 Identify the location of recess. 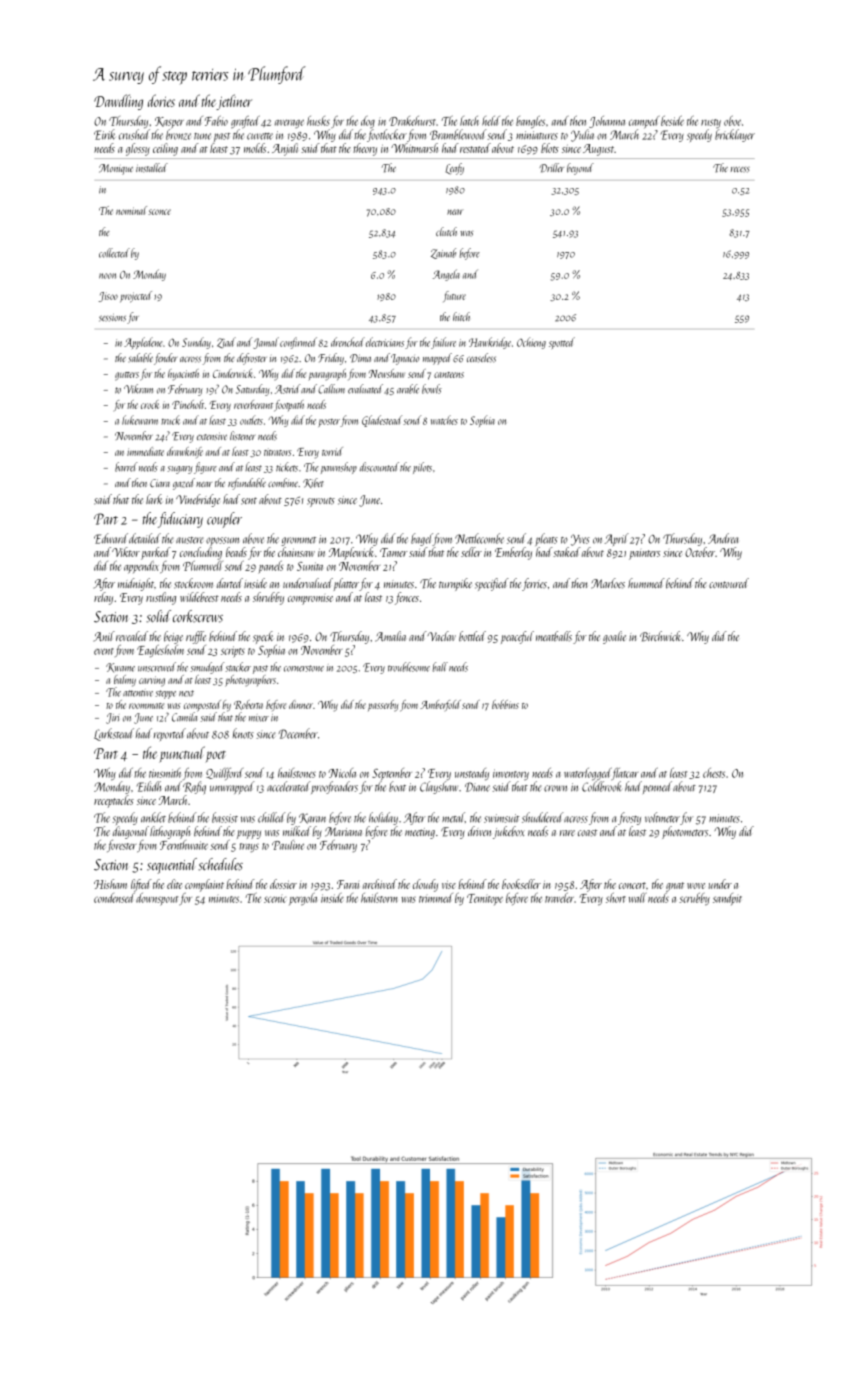
(740, 170).
